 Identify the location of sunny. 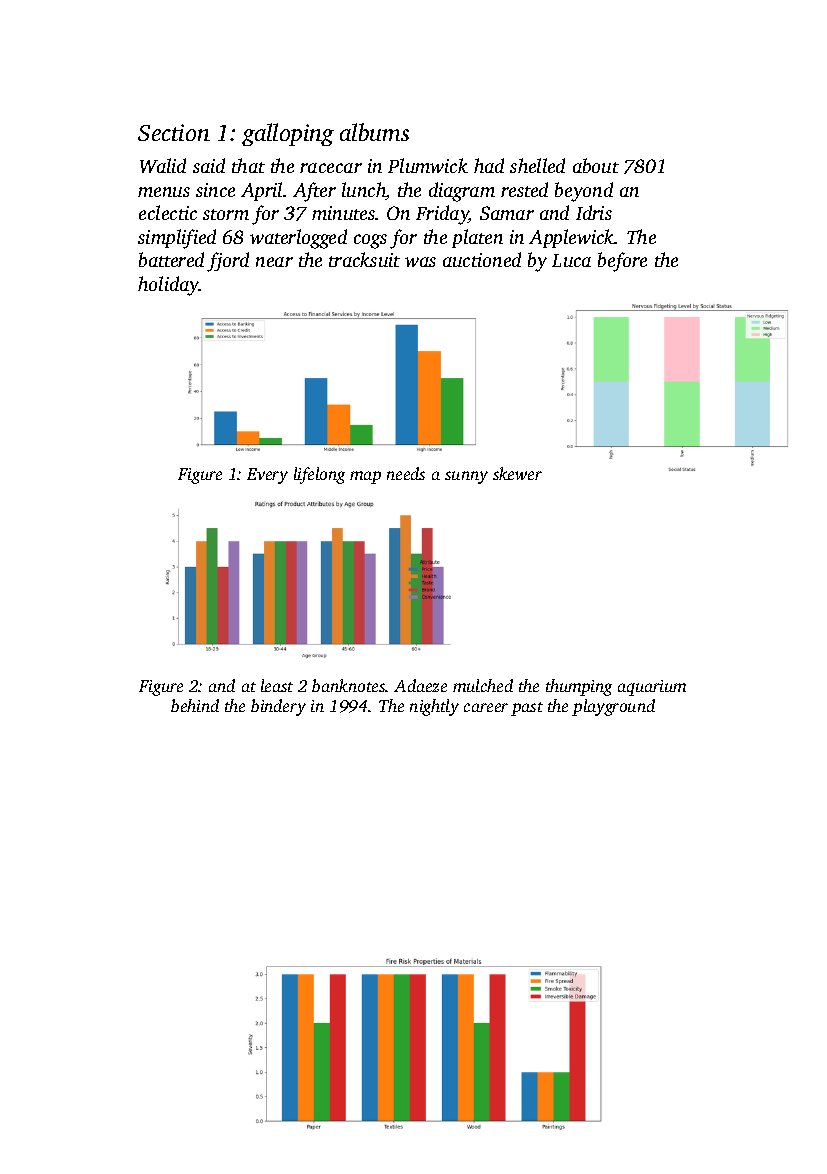
(466, 477).
